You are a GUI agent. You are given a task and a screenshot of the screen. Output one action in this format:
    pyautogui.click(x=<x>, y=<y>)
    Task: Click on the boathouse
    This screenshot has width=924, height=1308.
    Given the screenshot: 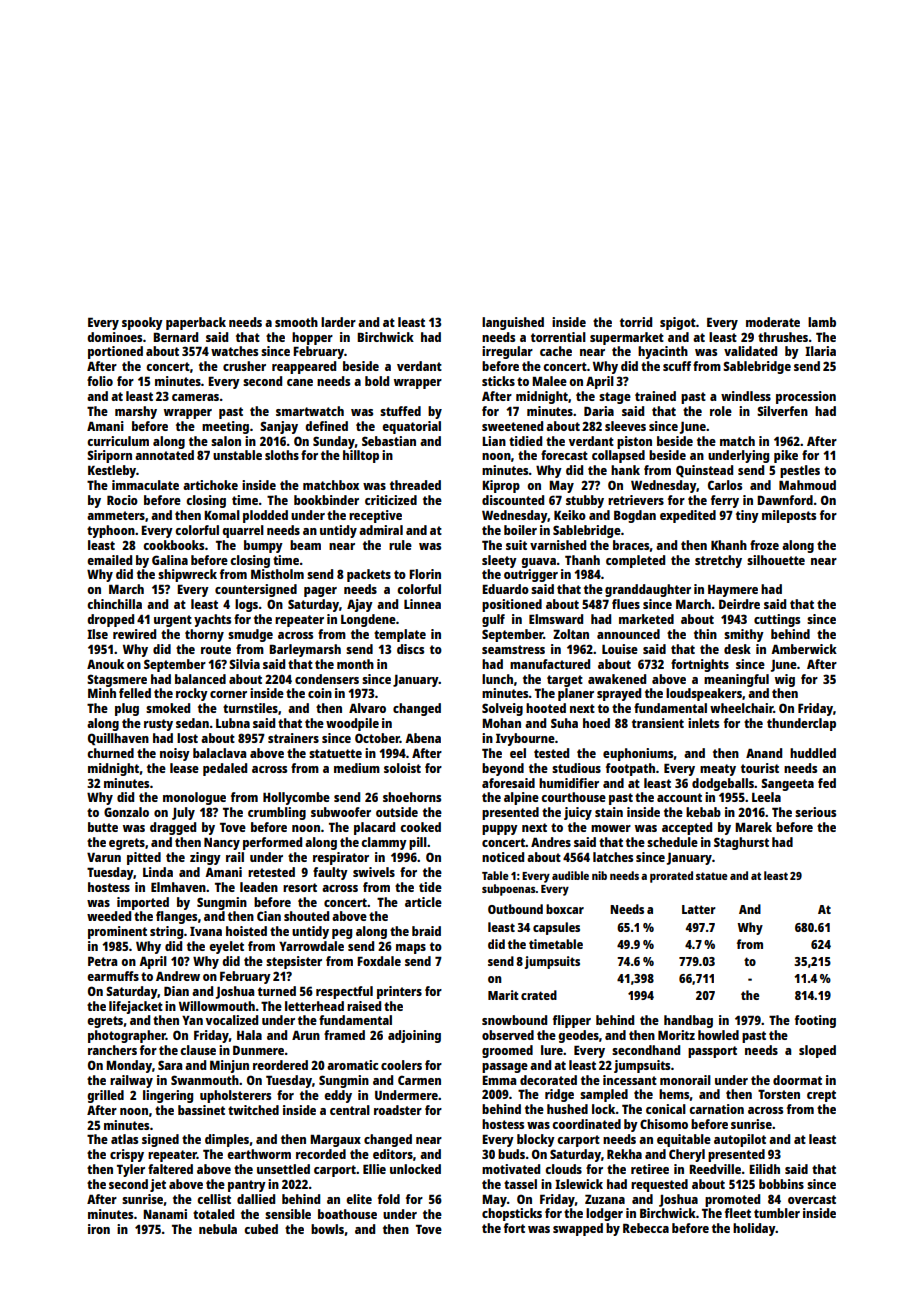 What is the action you would take?
    pyautogui.click(x=347, y=1214)
